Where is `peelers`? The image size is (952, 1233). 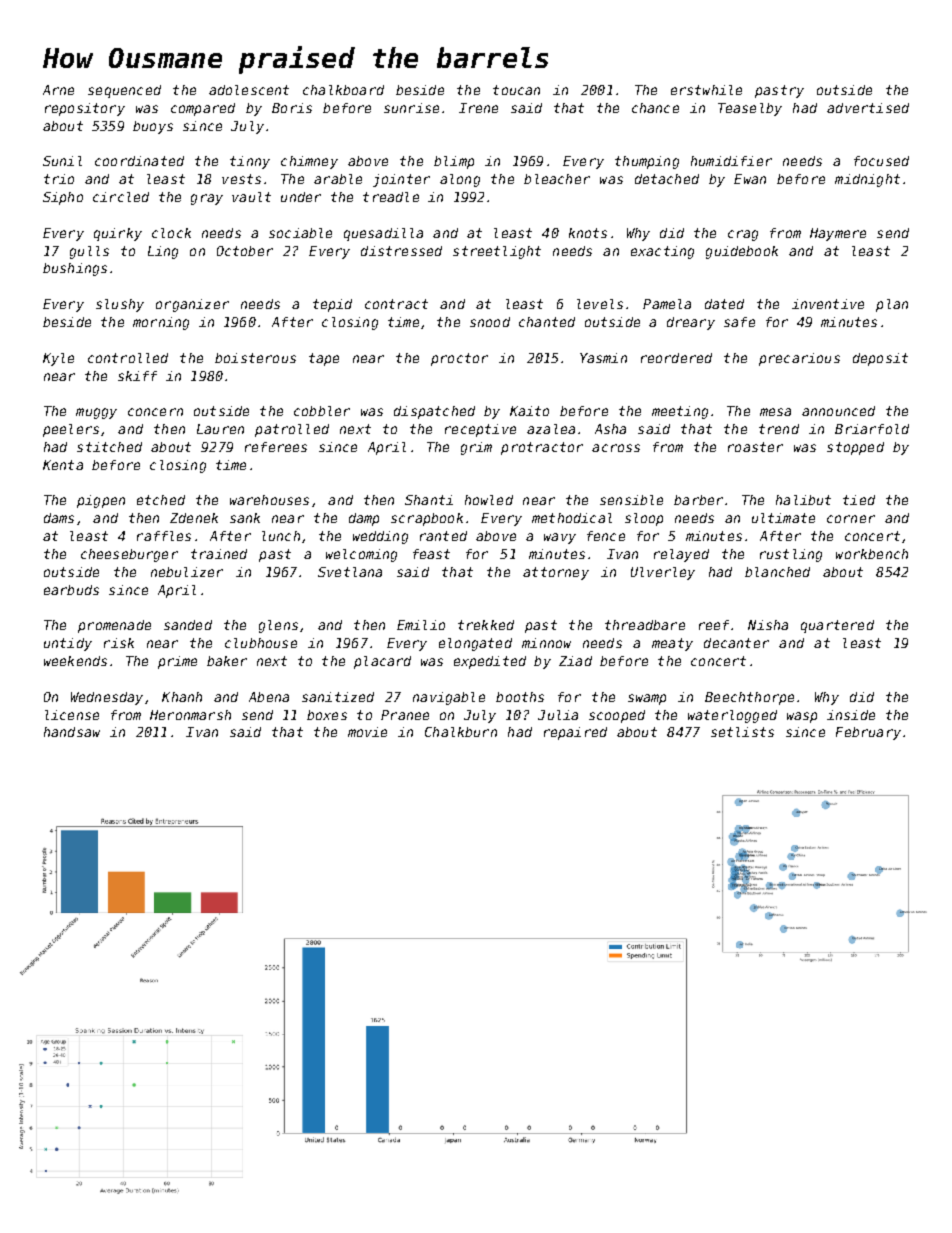 peelers is located at coordinates (71, 430).
